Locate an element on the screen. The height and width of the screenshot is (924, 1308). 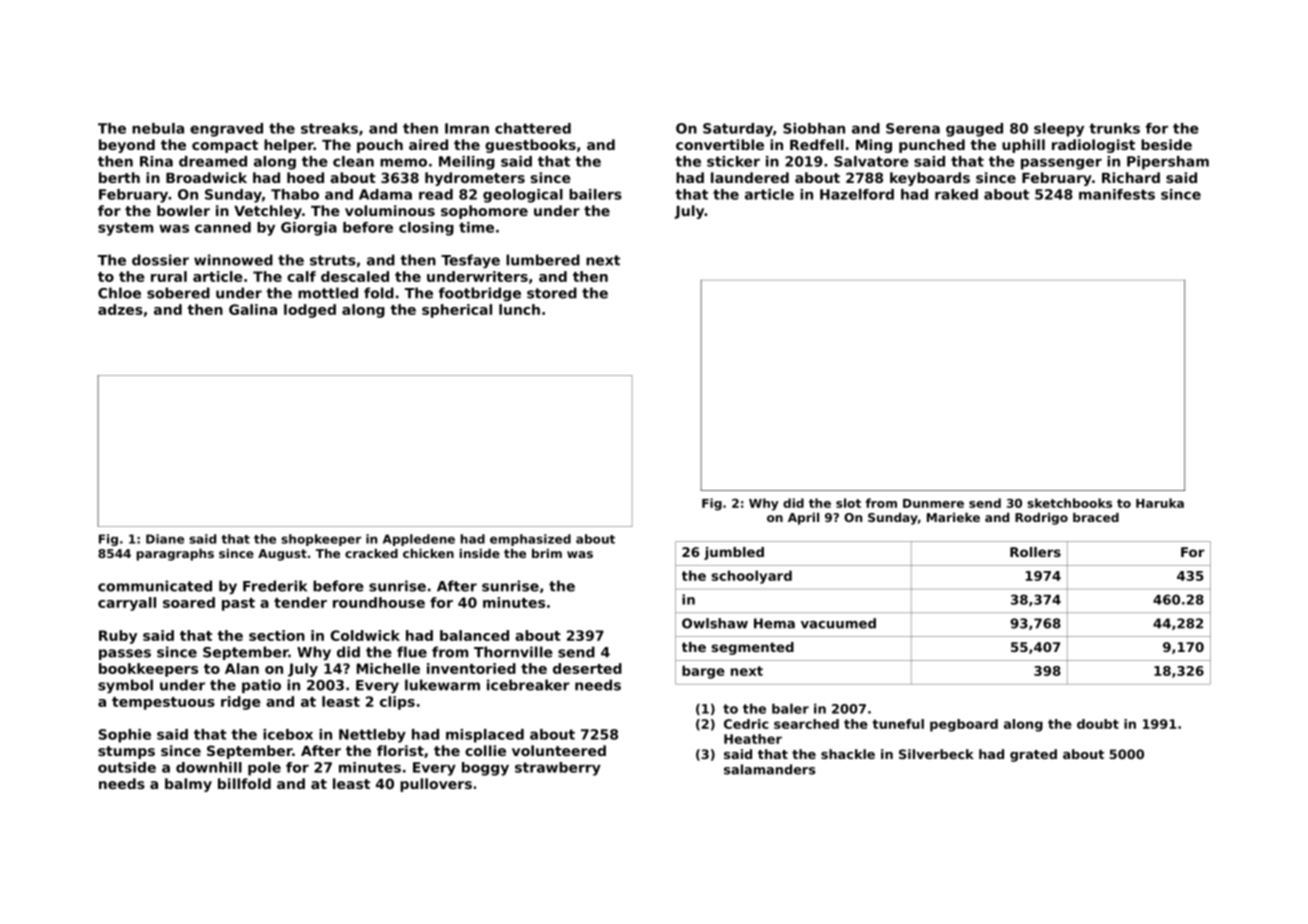
grated is located at coordinates (1033, 755).
